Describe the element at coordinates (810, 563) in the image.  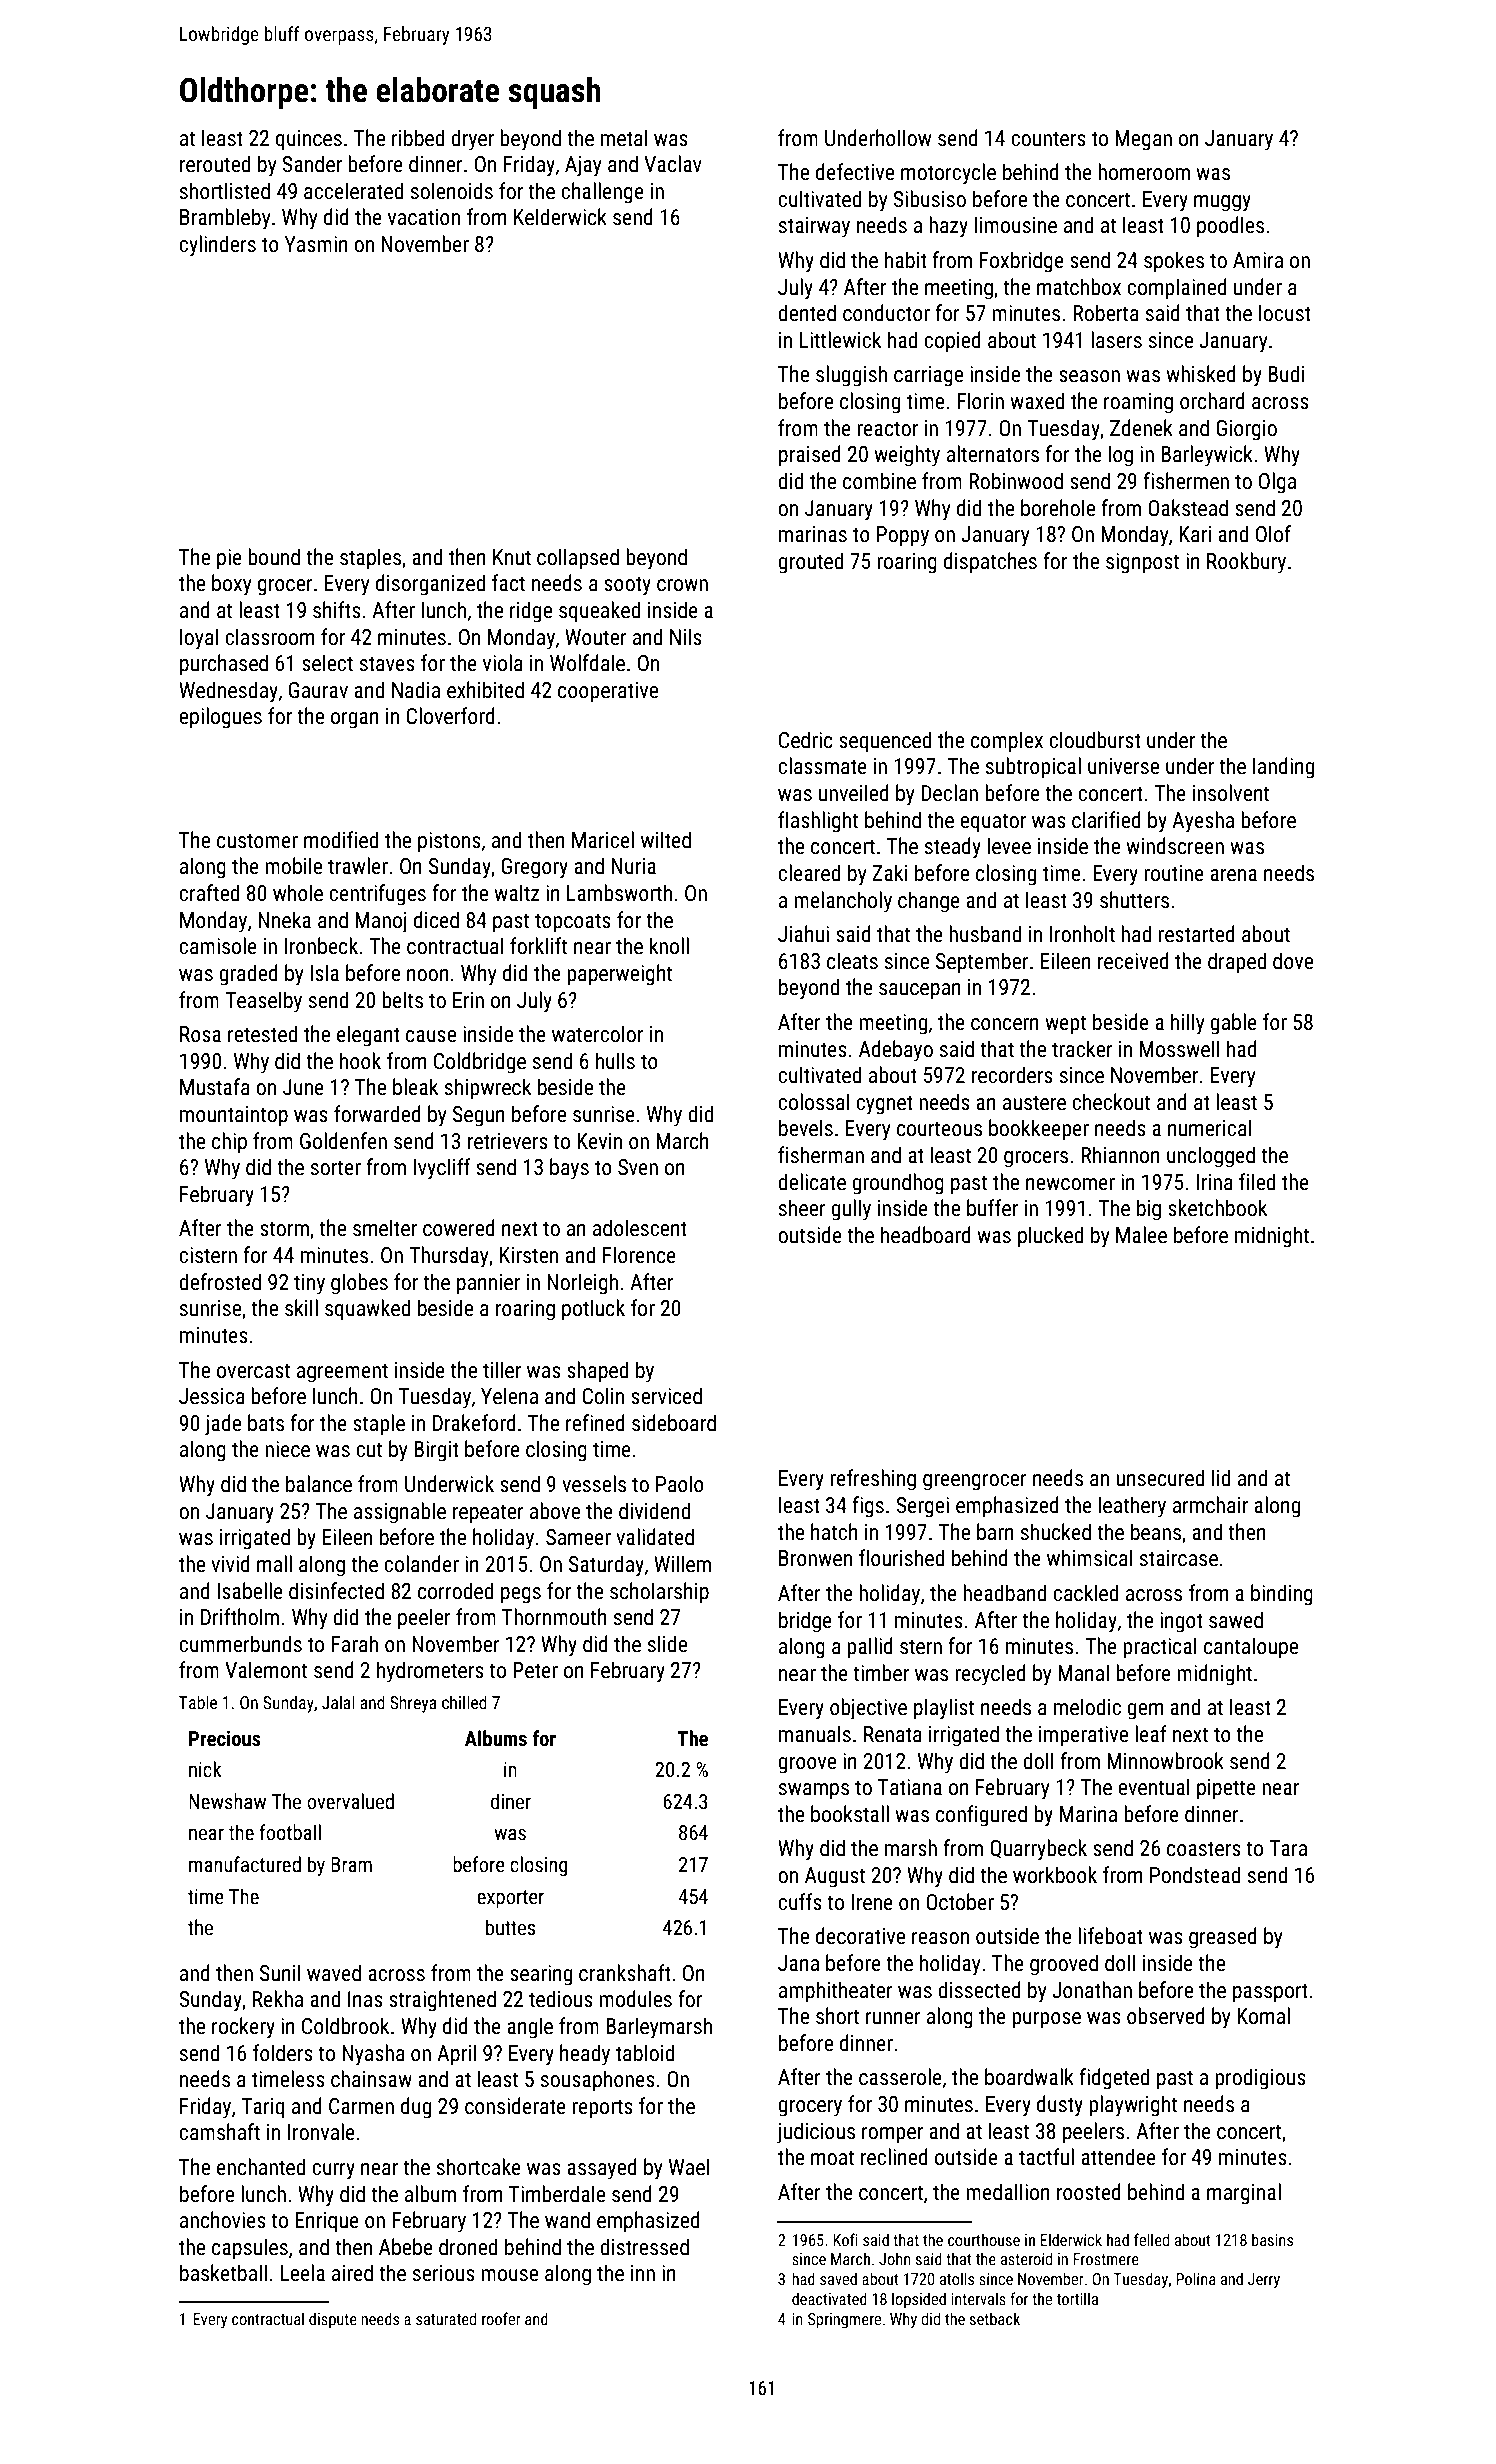
I see `grouted` at that location.
